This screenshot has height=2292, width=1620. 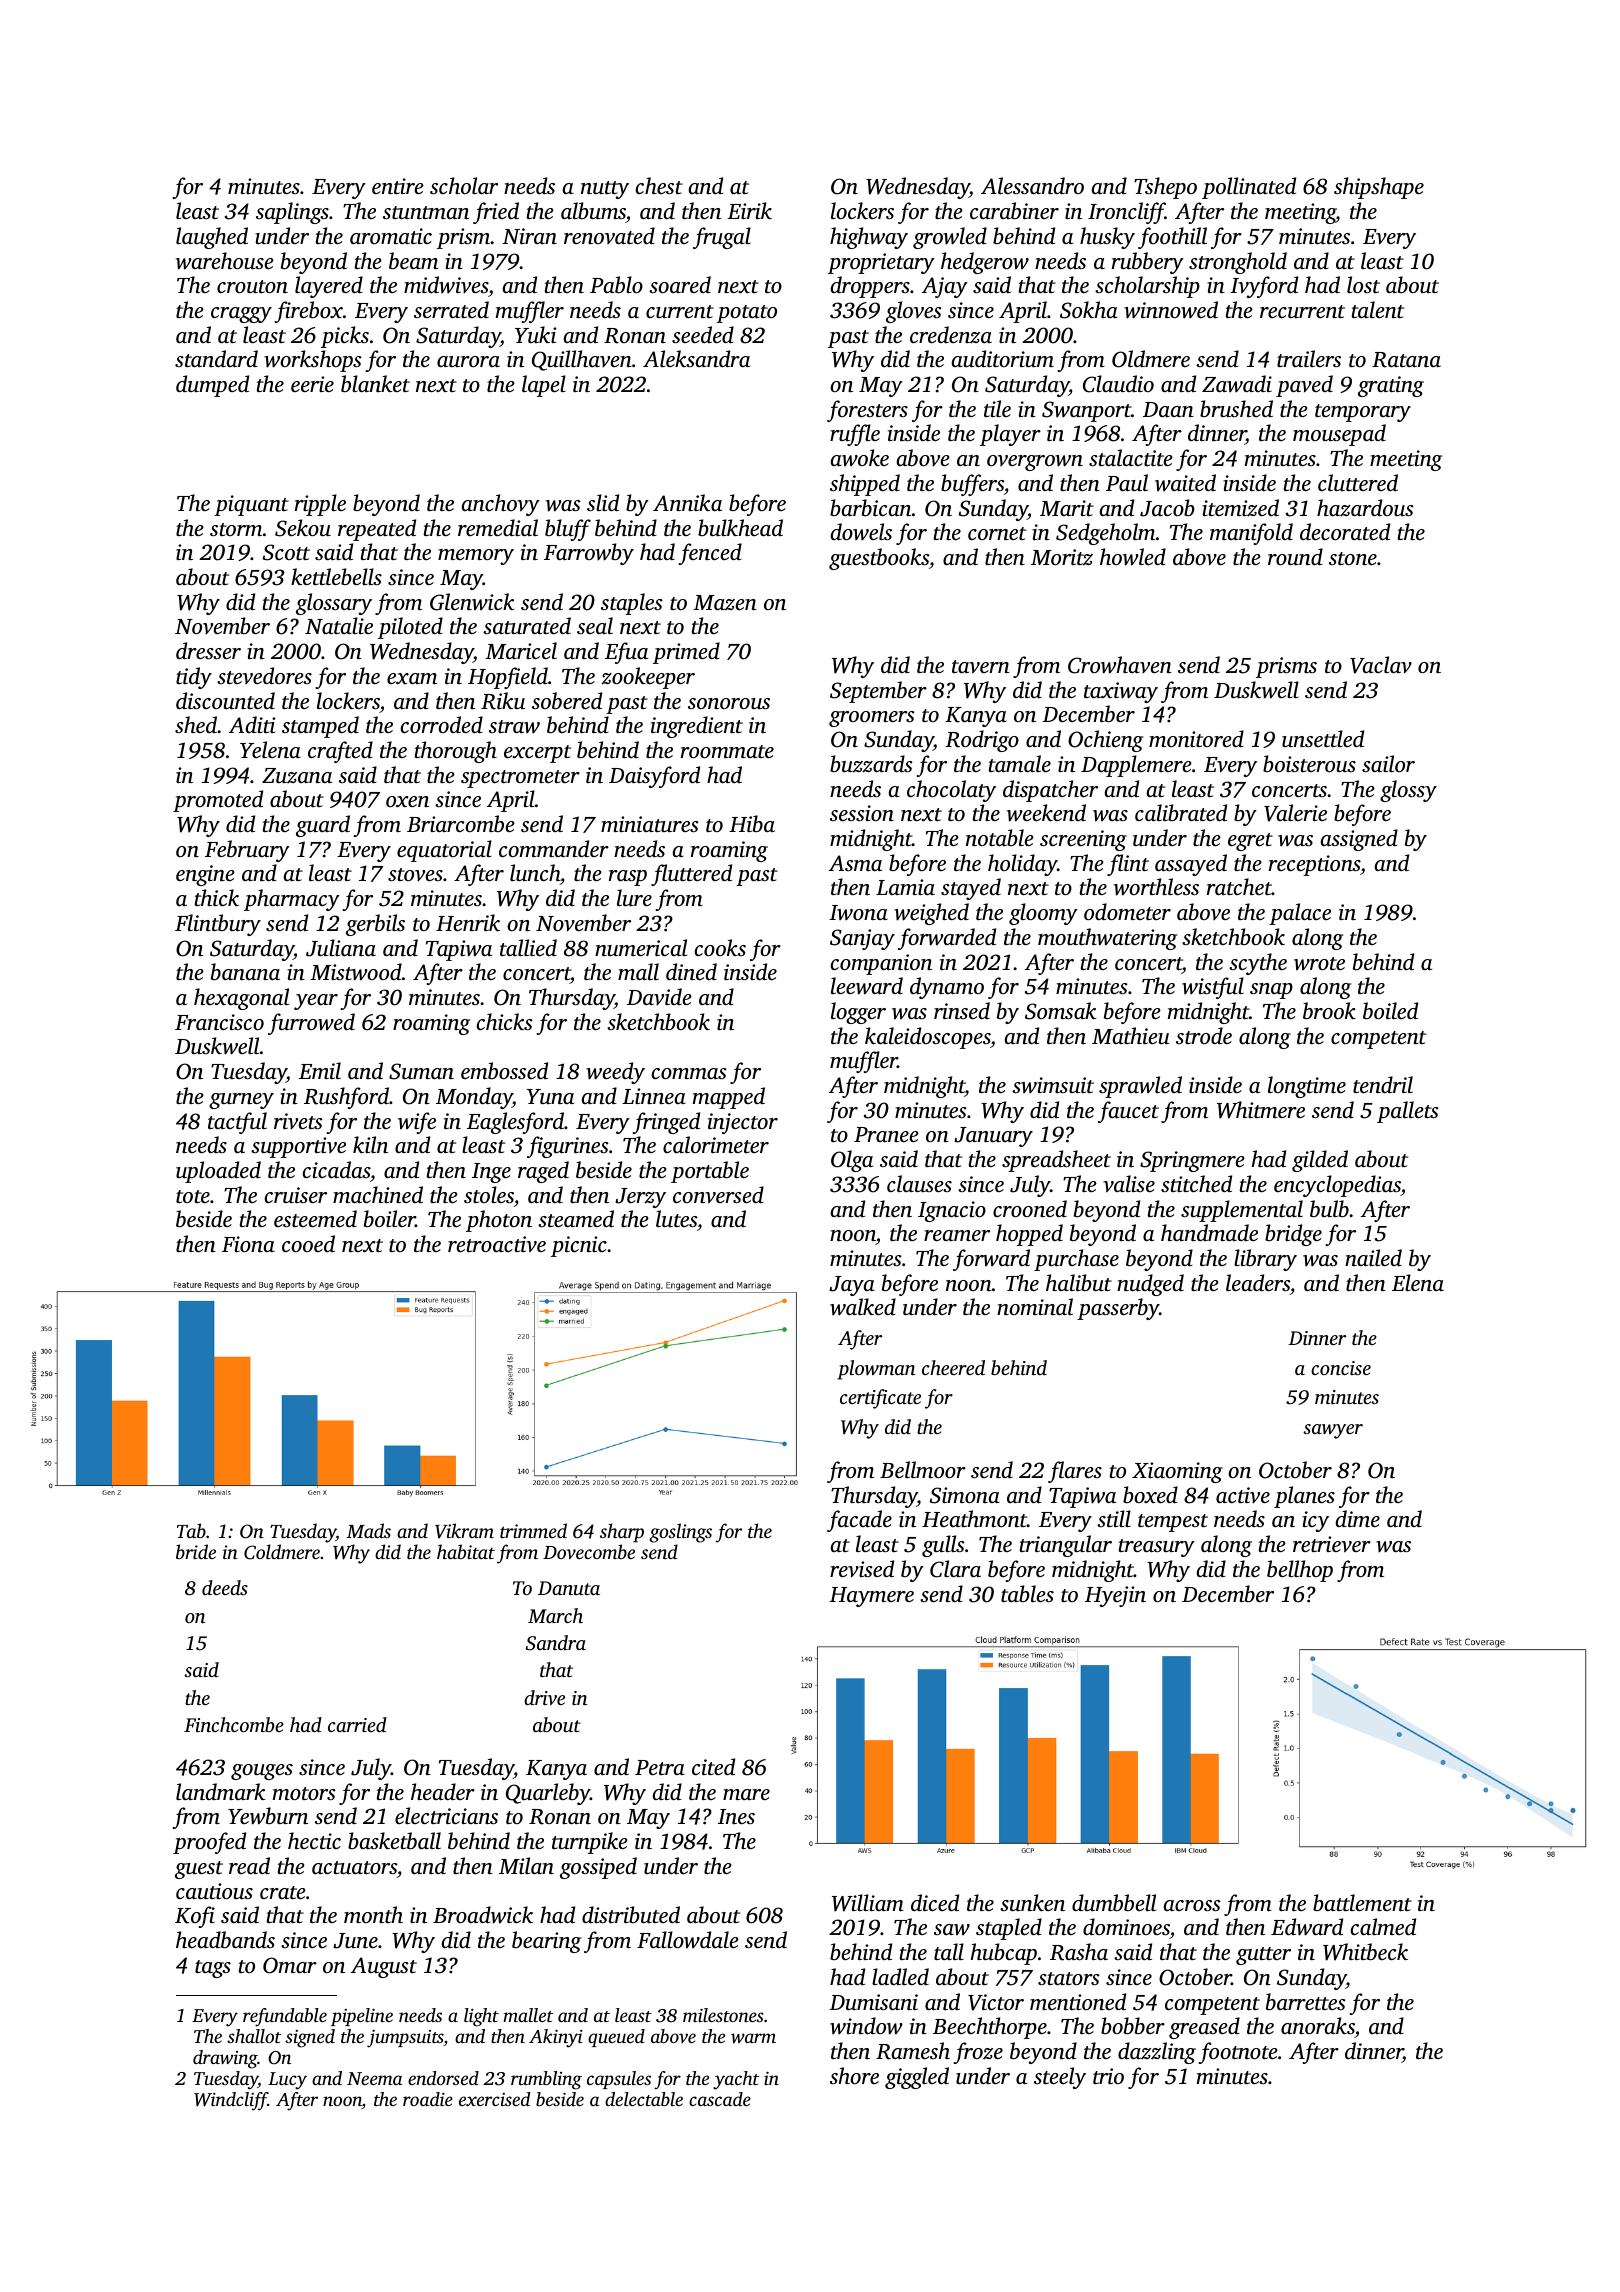 What do you see at coordinates (1357, 1518) in the screenshot?
I see `dime` at bounding box center [1357, 1518].
